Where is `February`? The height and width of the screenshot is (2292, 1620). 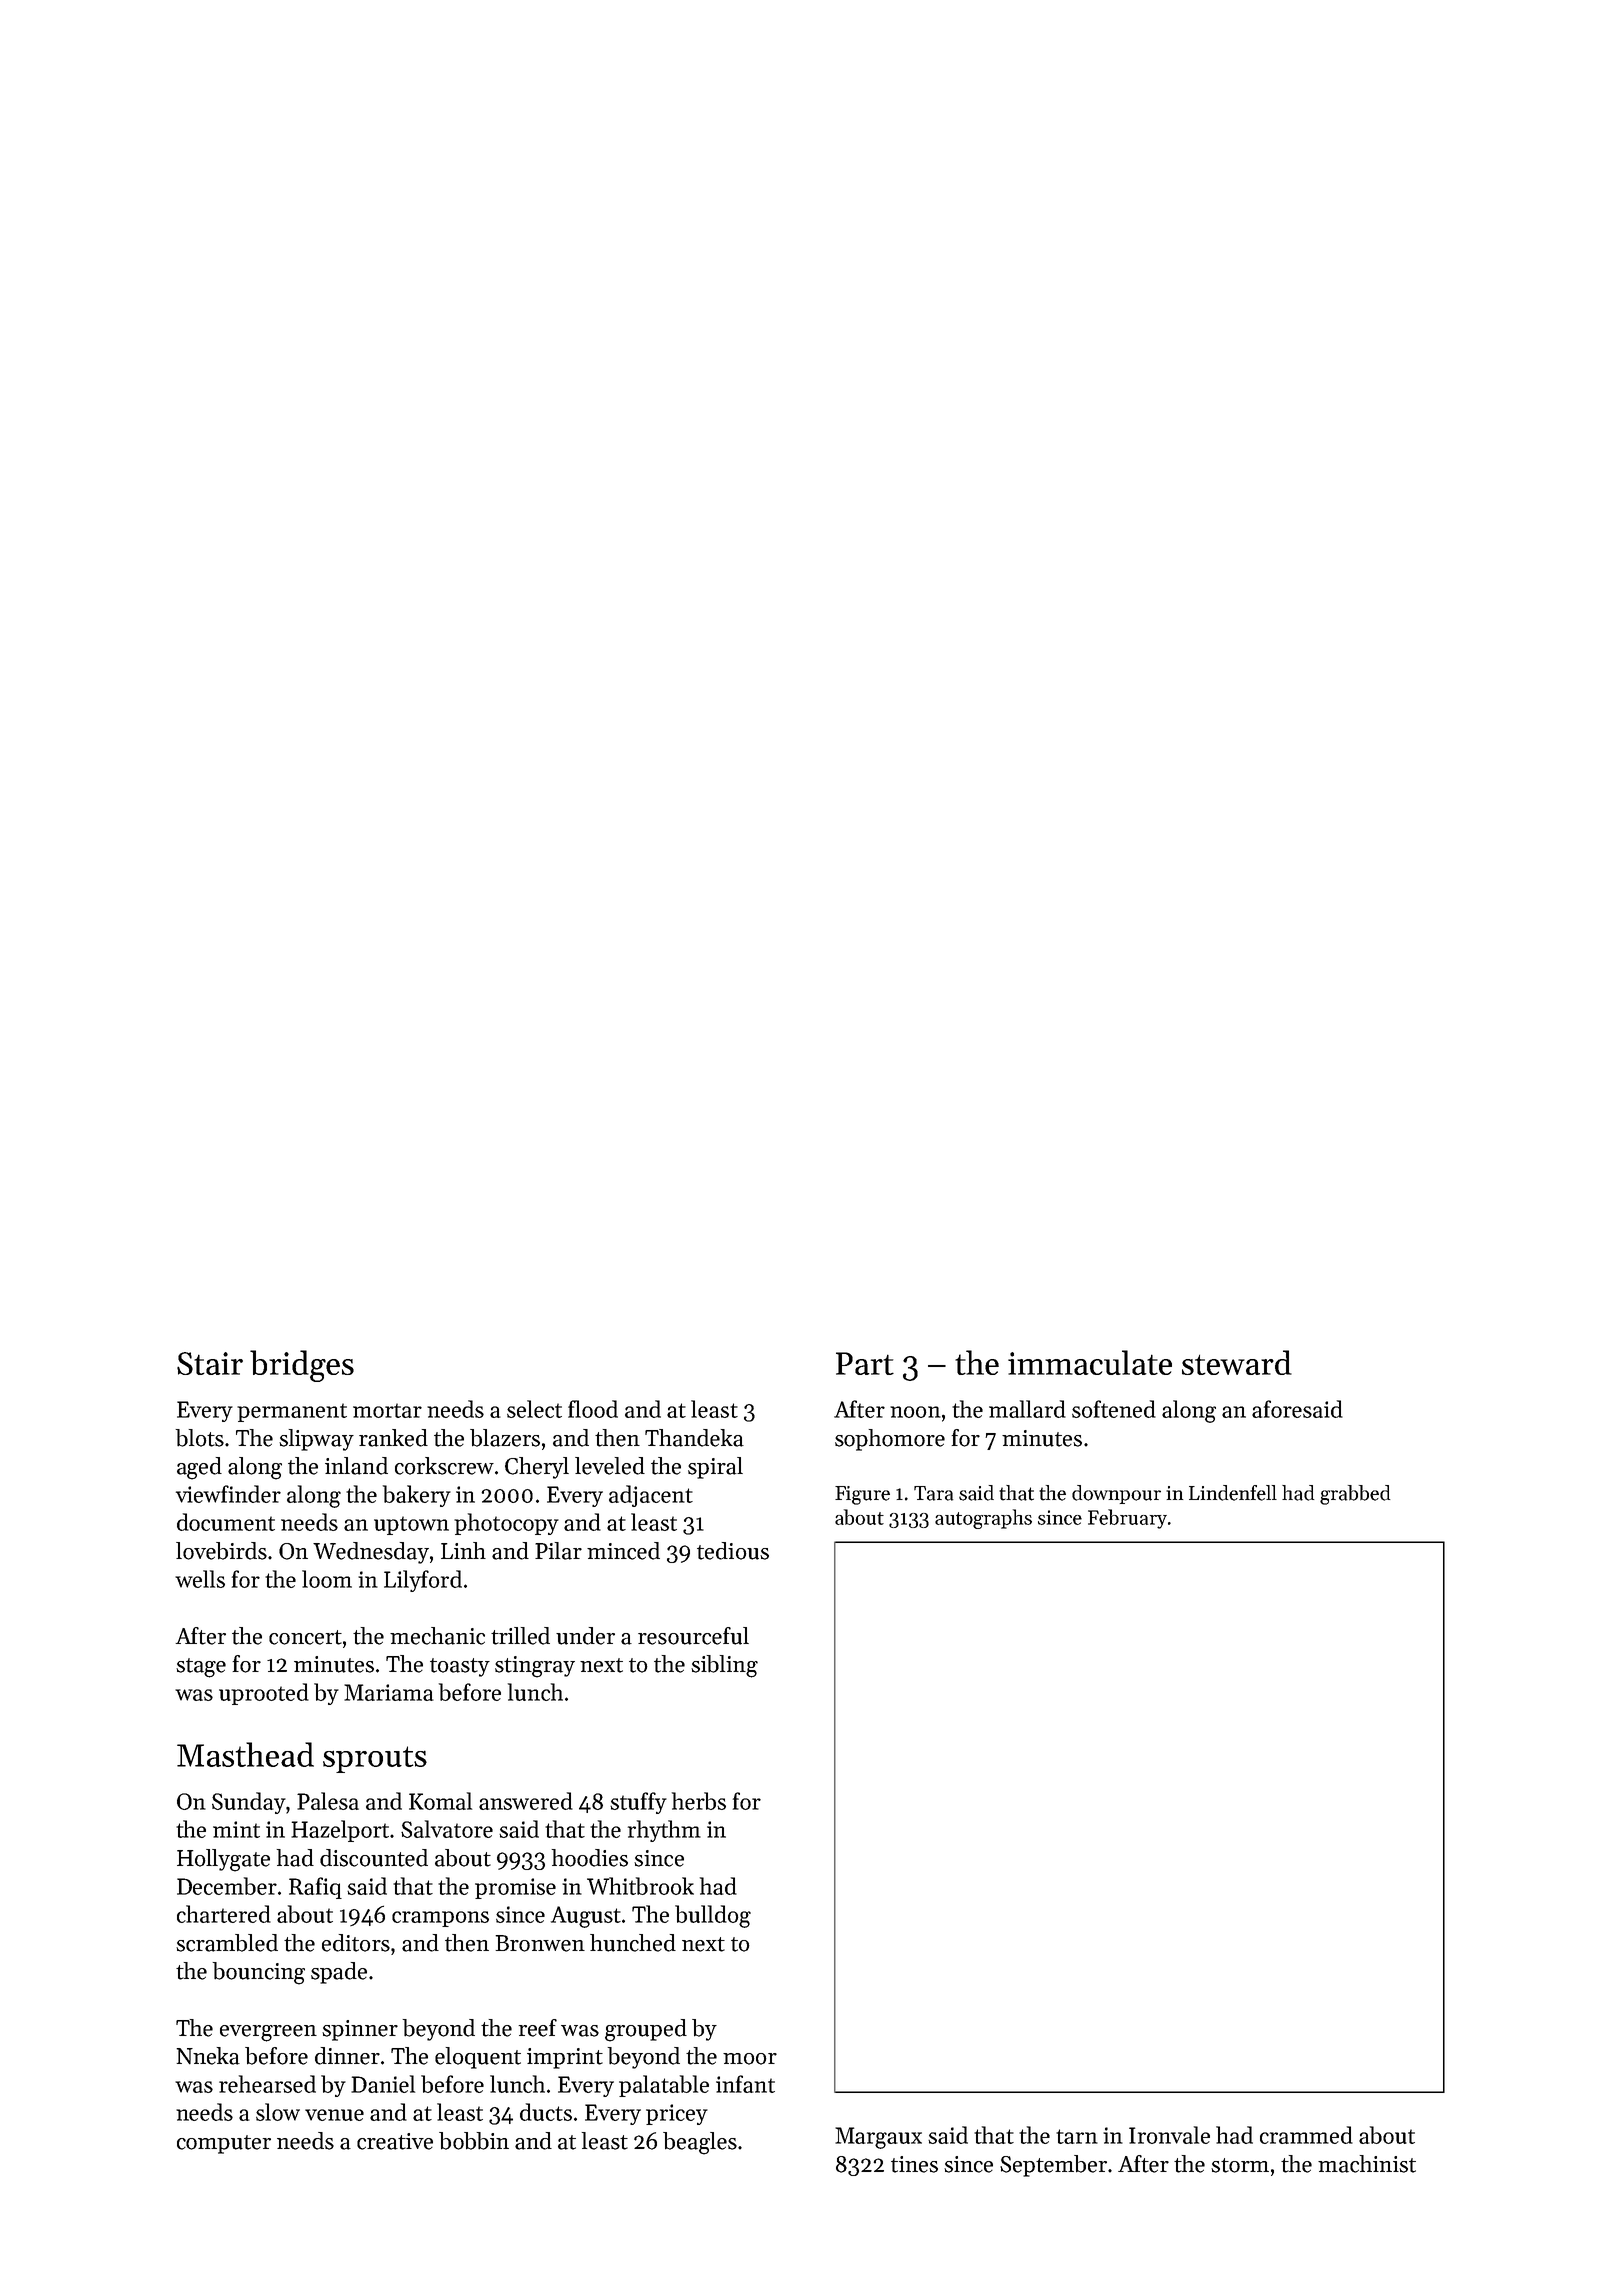
February is located at coordinates (1127, 1519).
